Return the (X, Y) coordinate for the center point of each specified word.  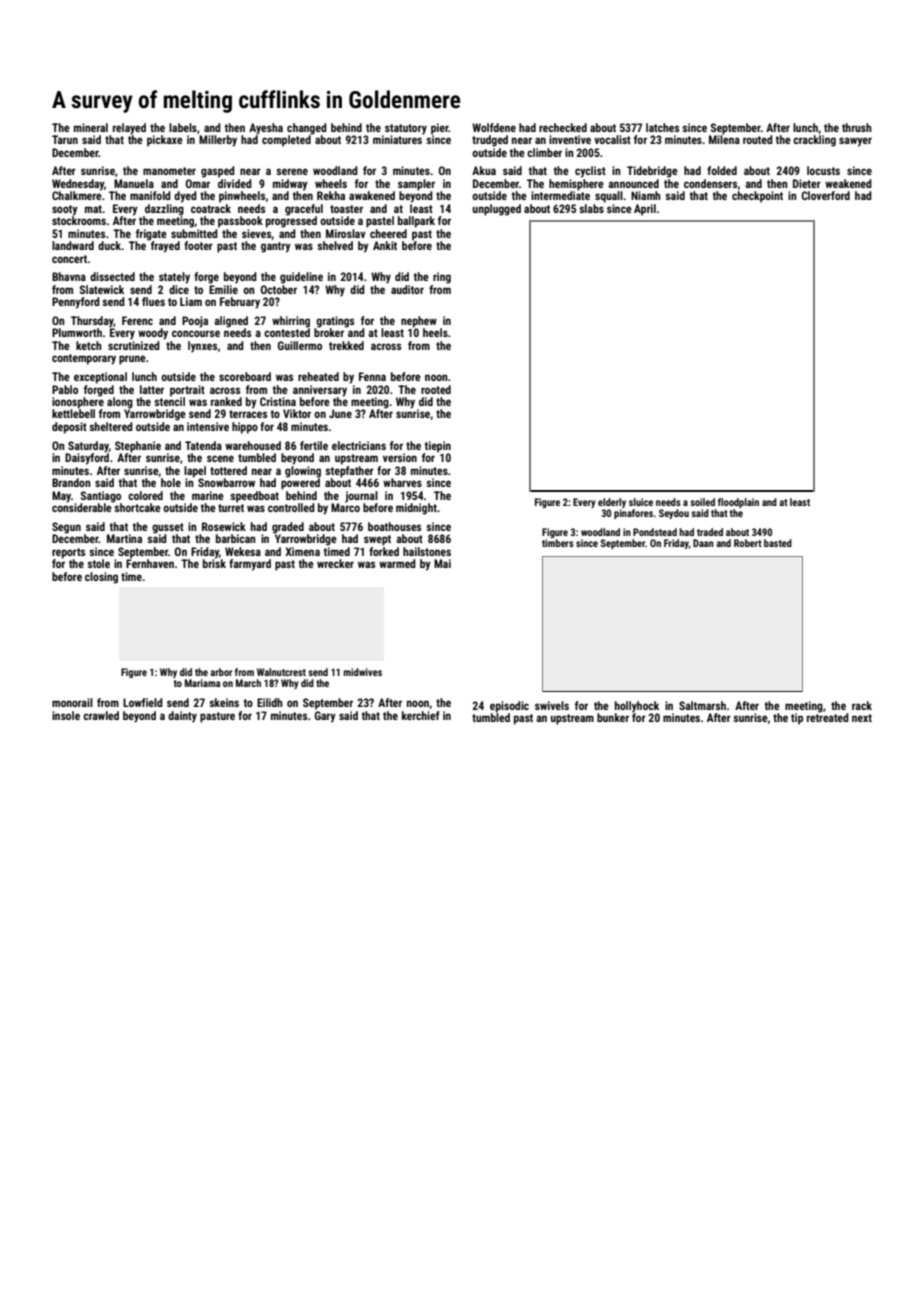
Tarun (65, 139)
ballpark (416, 222)
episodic (509, 707)
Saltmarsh (702, 705)
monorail (72, 702)
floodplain (738, 503)
